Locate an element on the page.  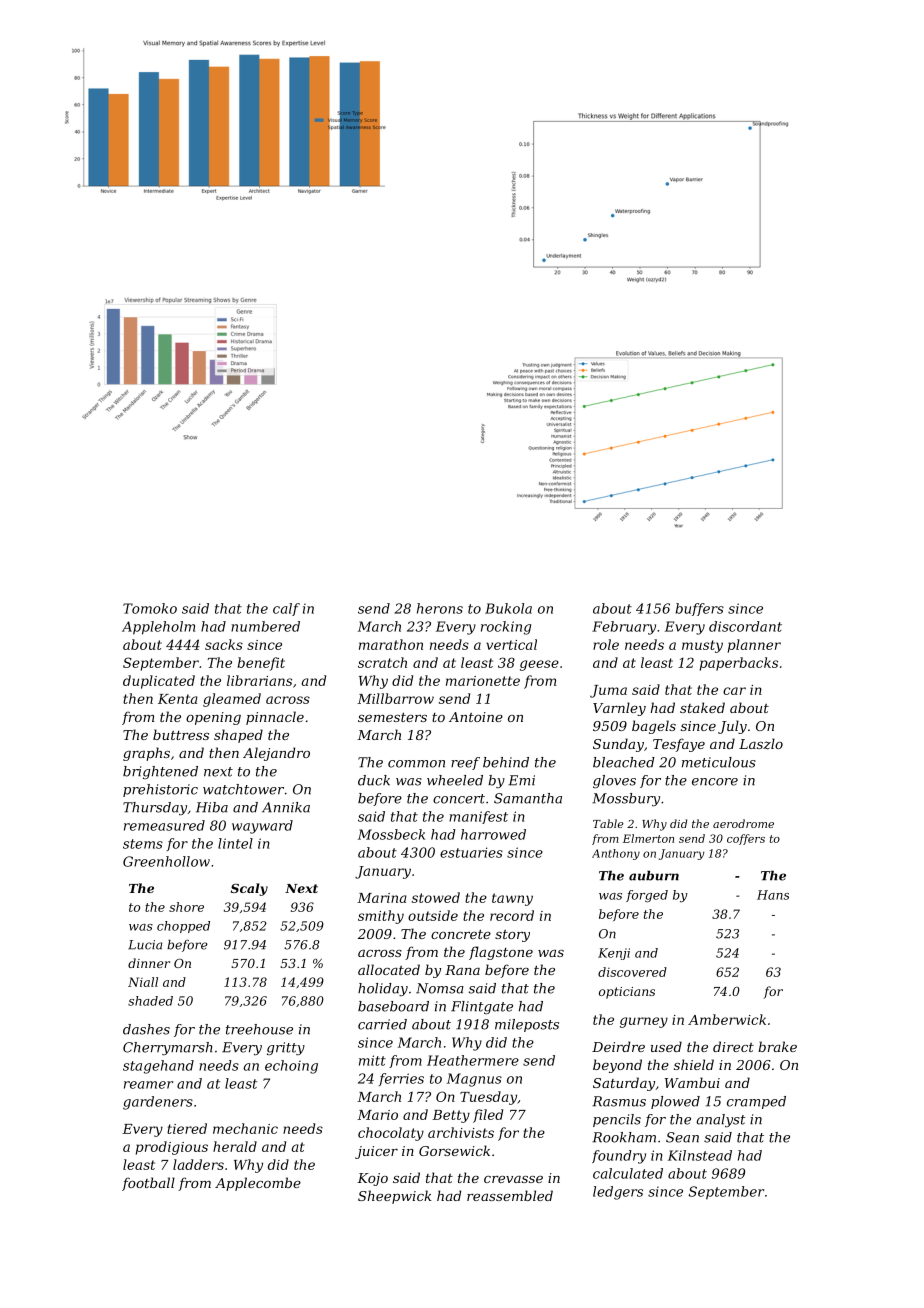
football is located at coordinates (148, 1184).
